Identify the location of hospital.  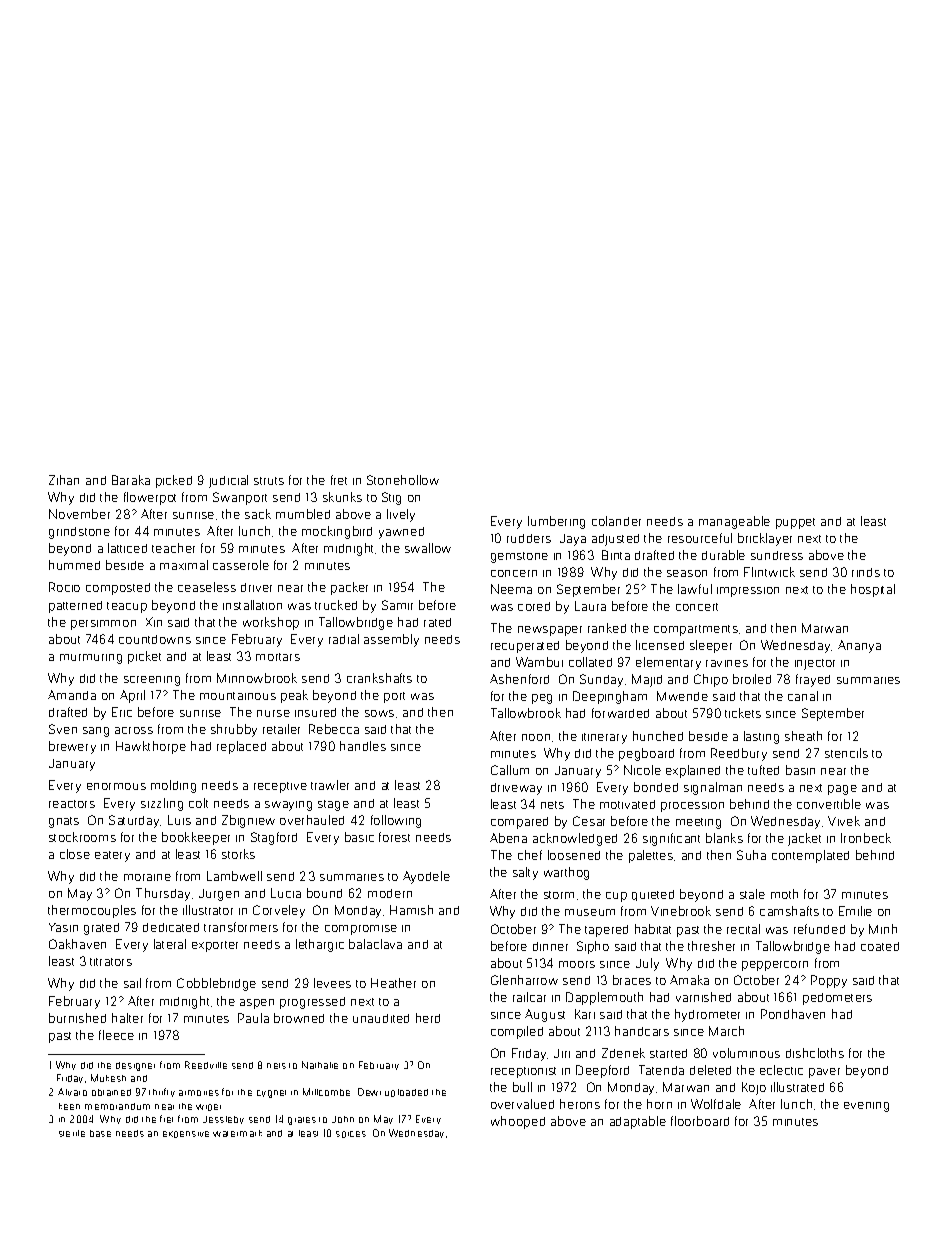
(873, 590).
